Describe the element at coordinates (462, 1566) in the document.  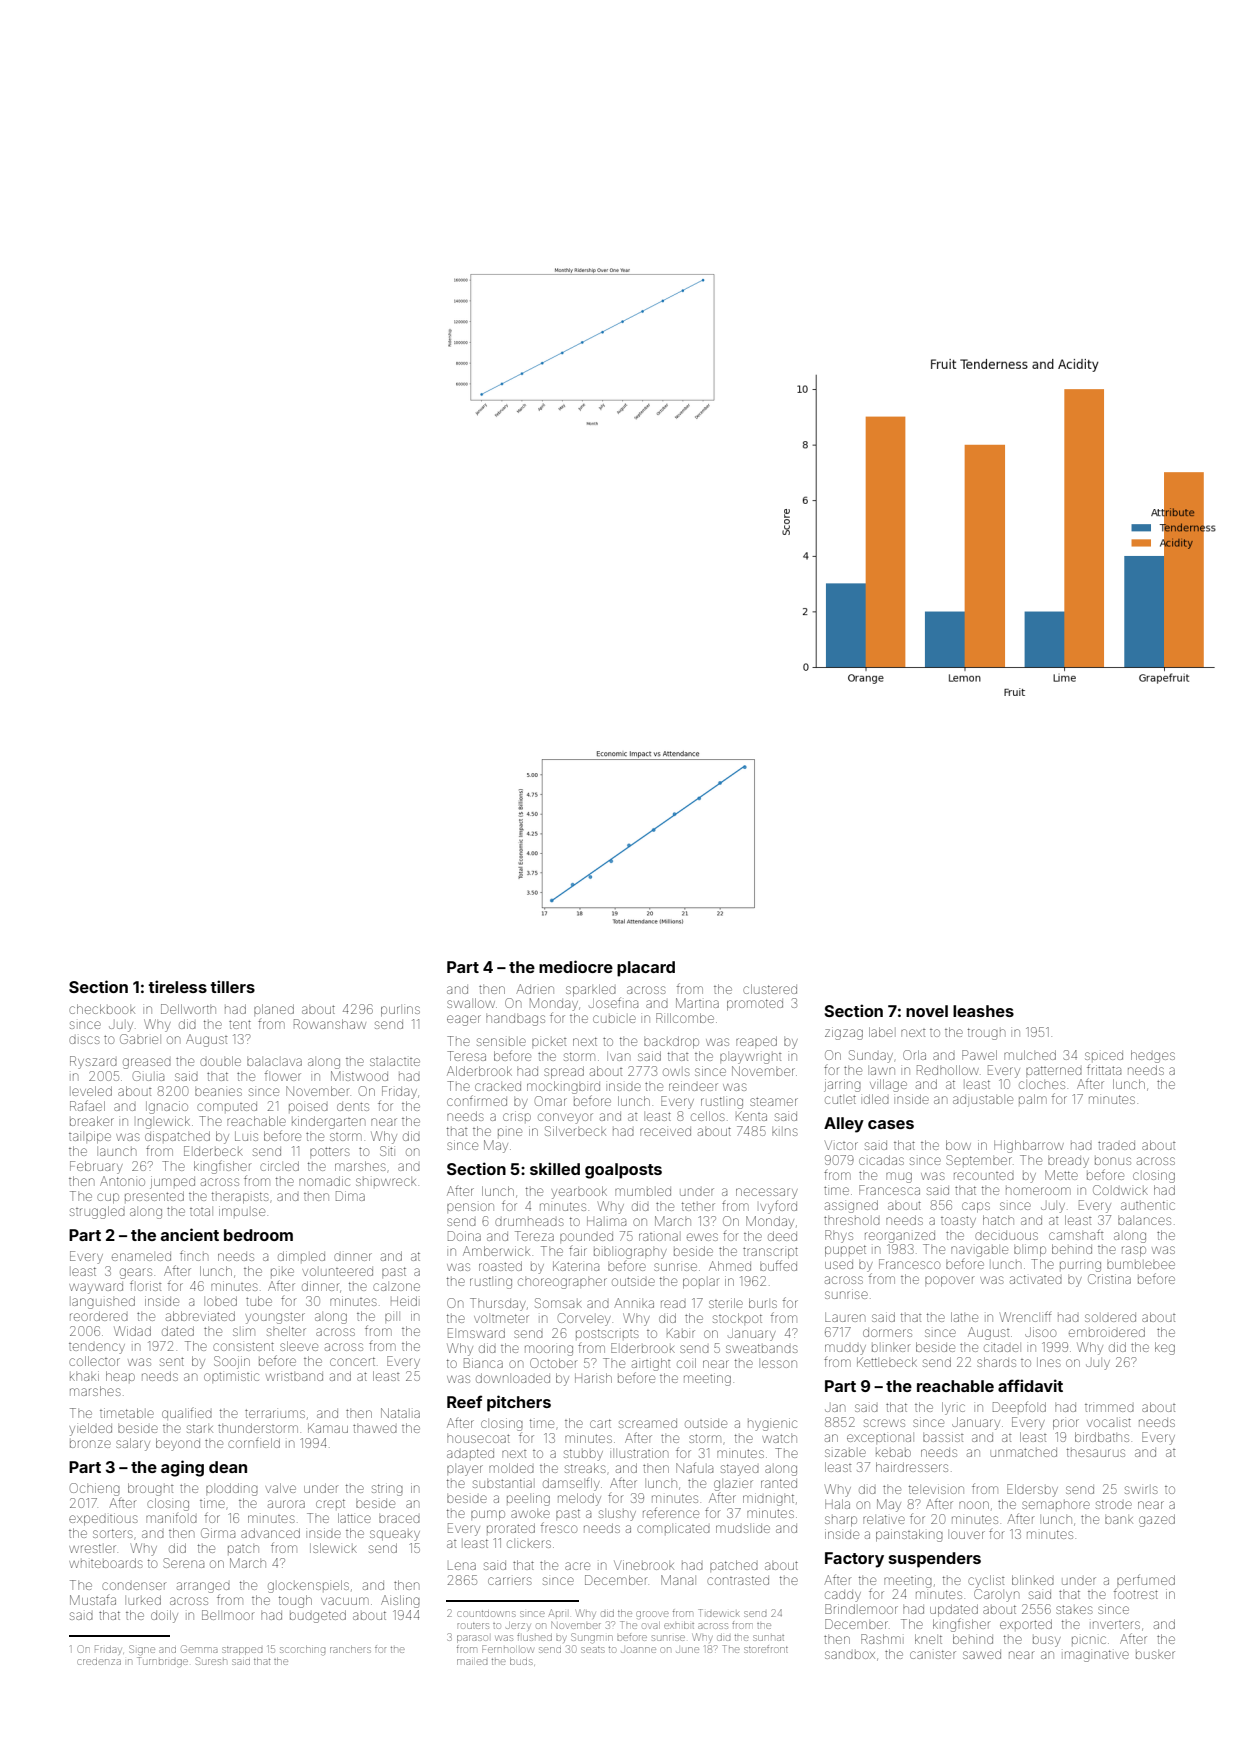
I see `Lena` at that location.
